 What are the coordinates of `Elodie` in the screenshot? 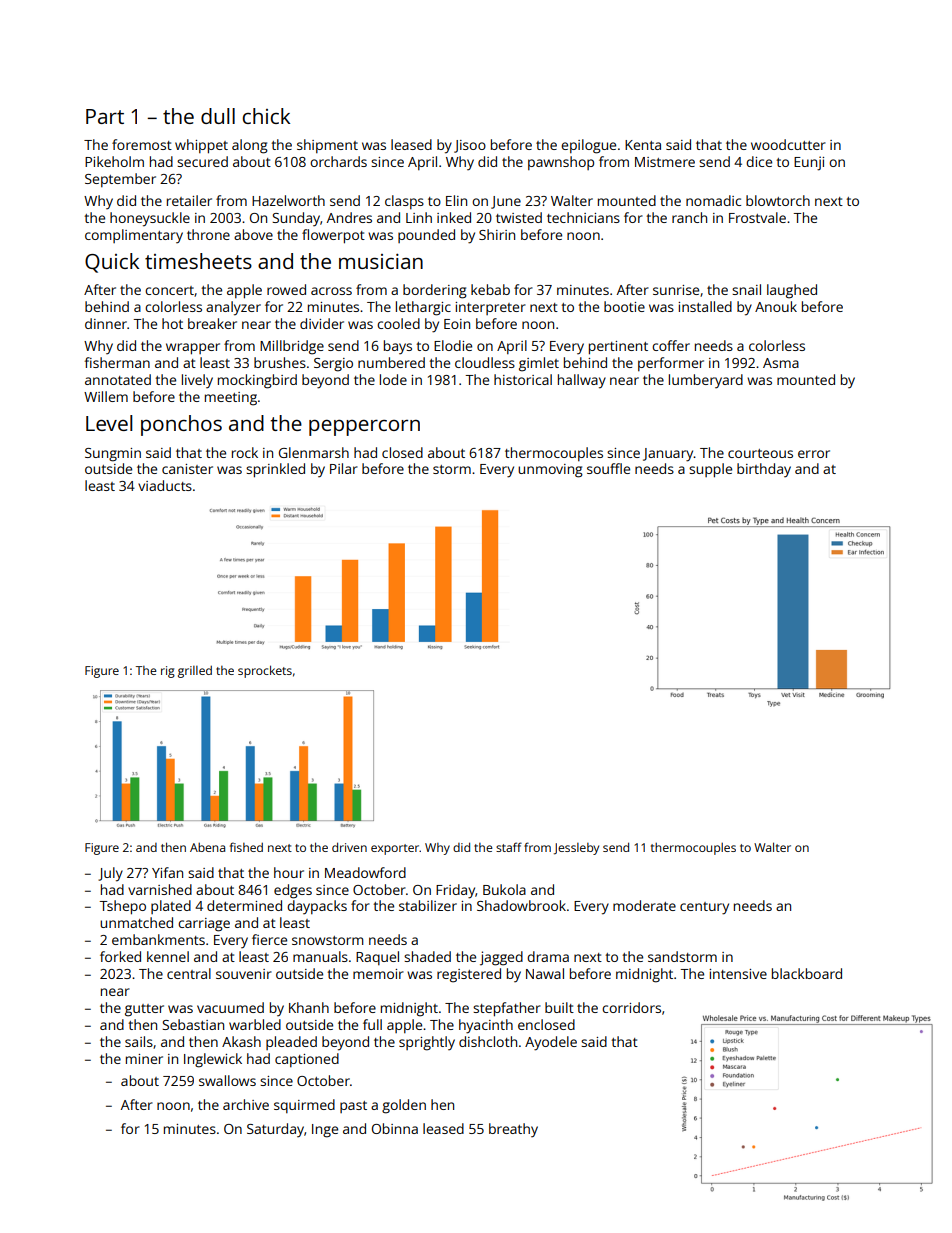 It's located at (453, 345).
